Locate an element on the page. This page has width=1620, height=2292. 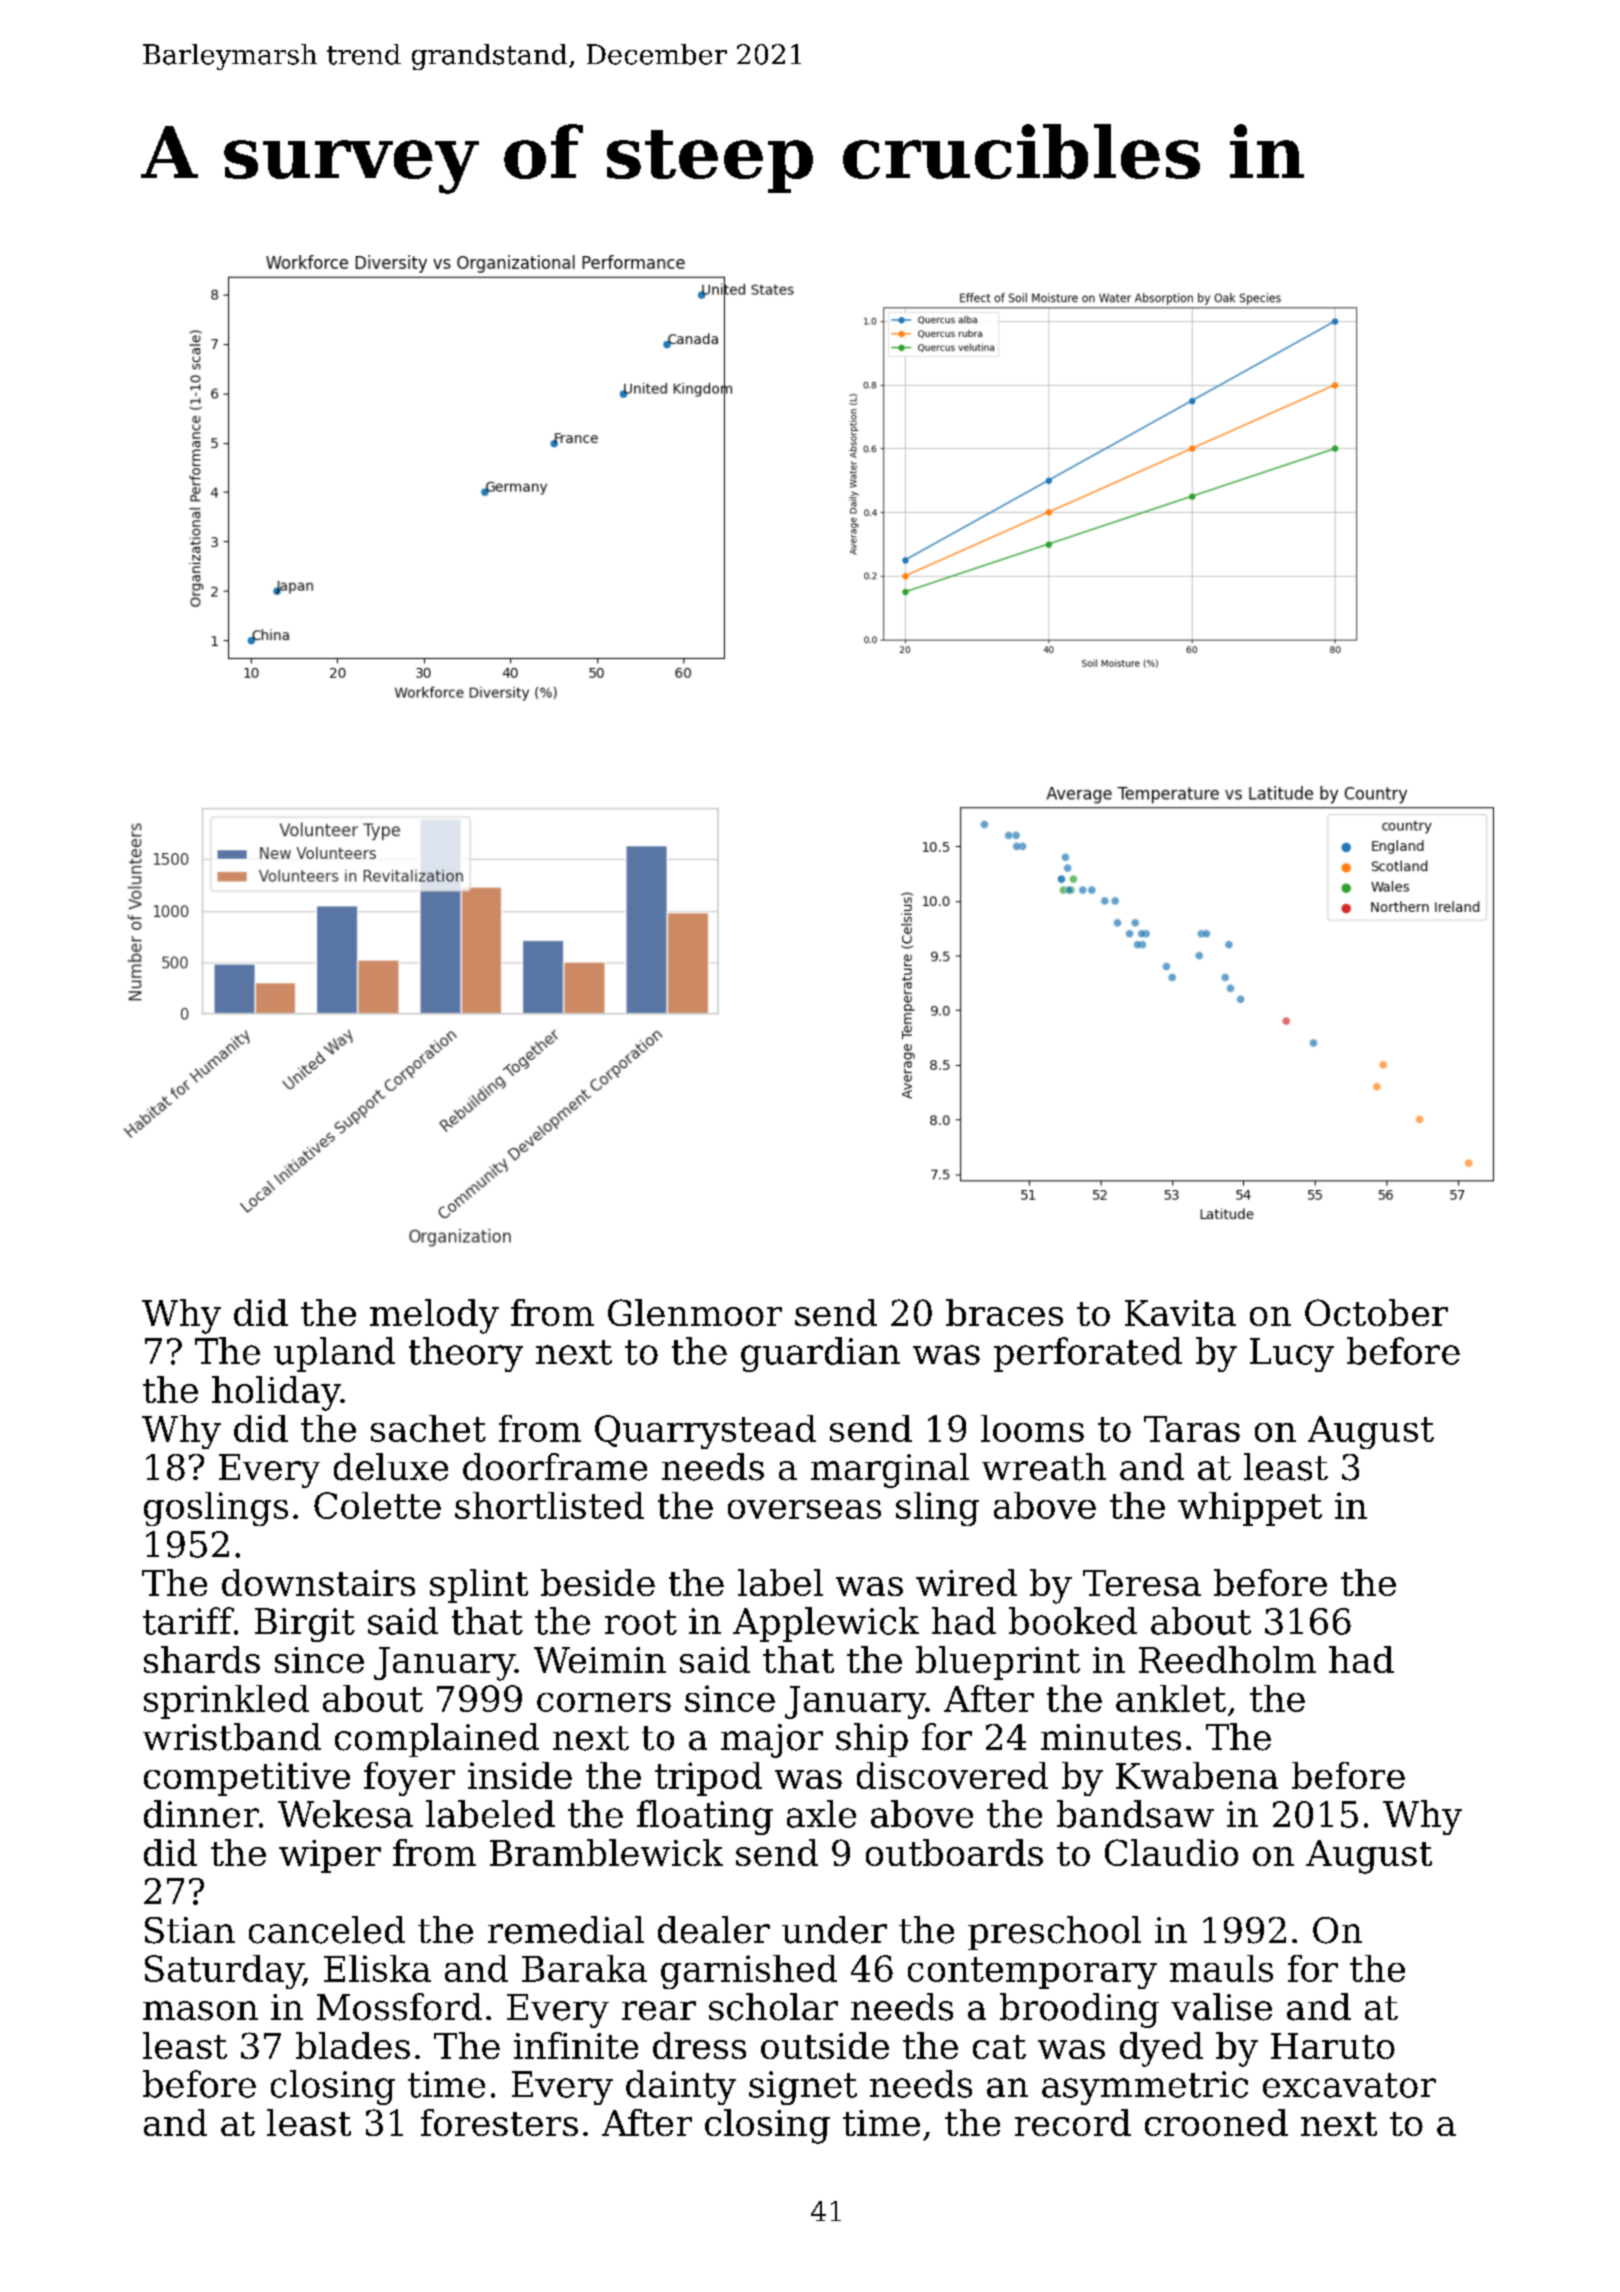
Glenmoor is located at coordinates (695, 1312).
